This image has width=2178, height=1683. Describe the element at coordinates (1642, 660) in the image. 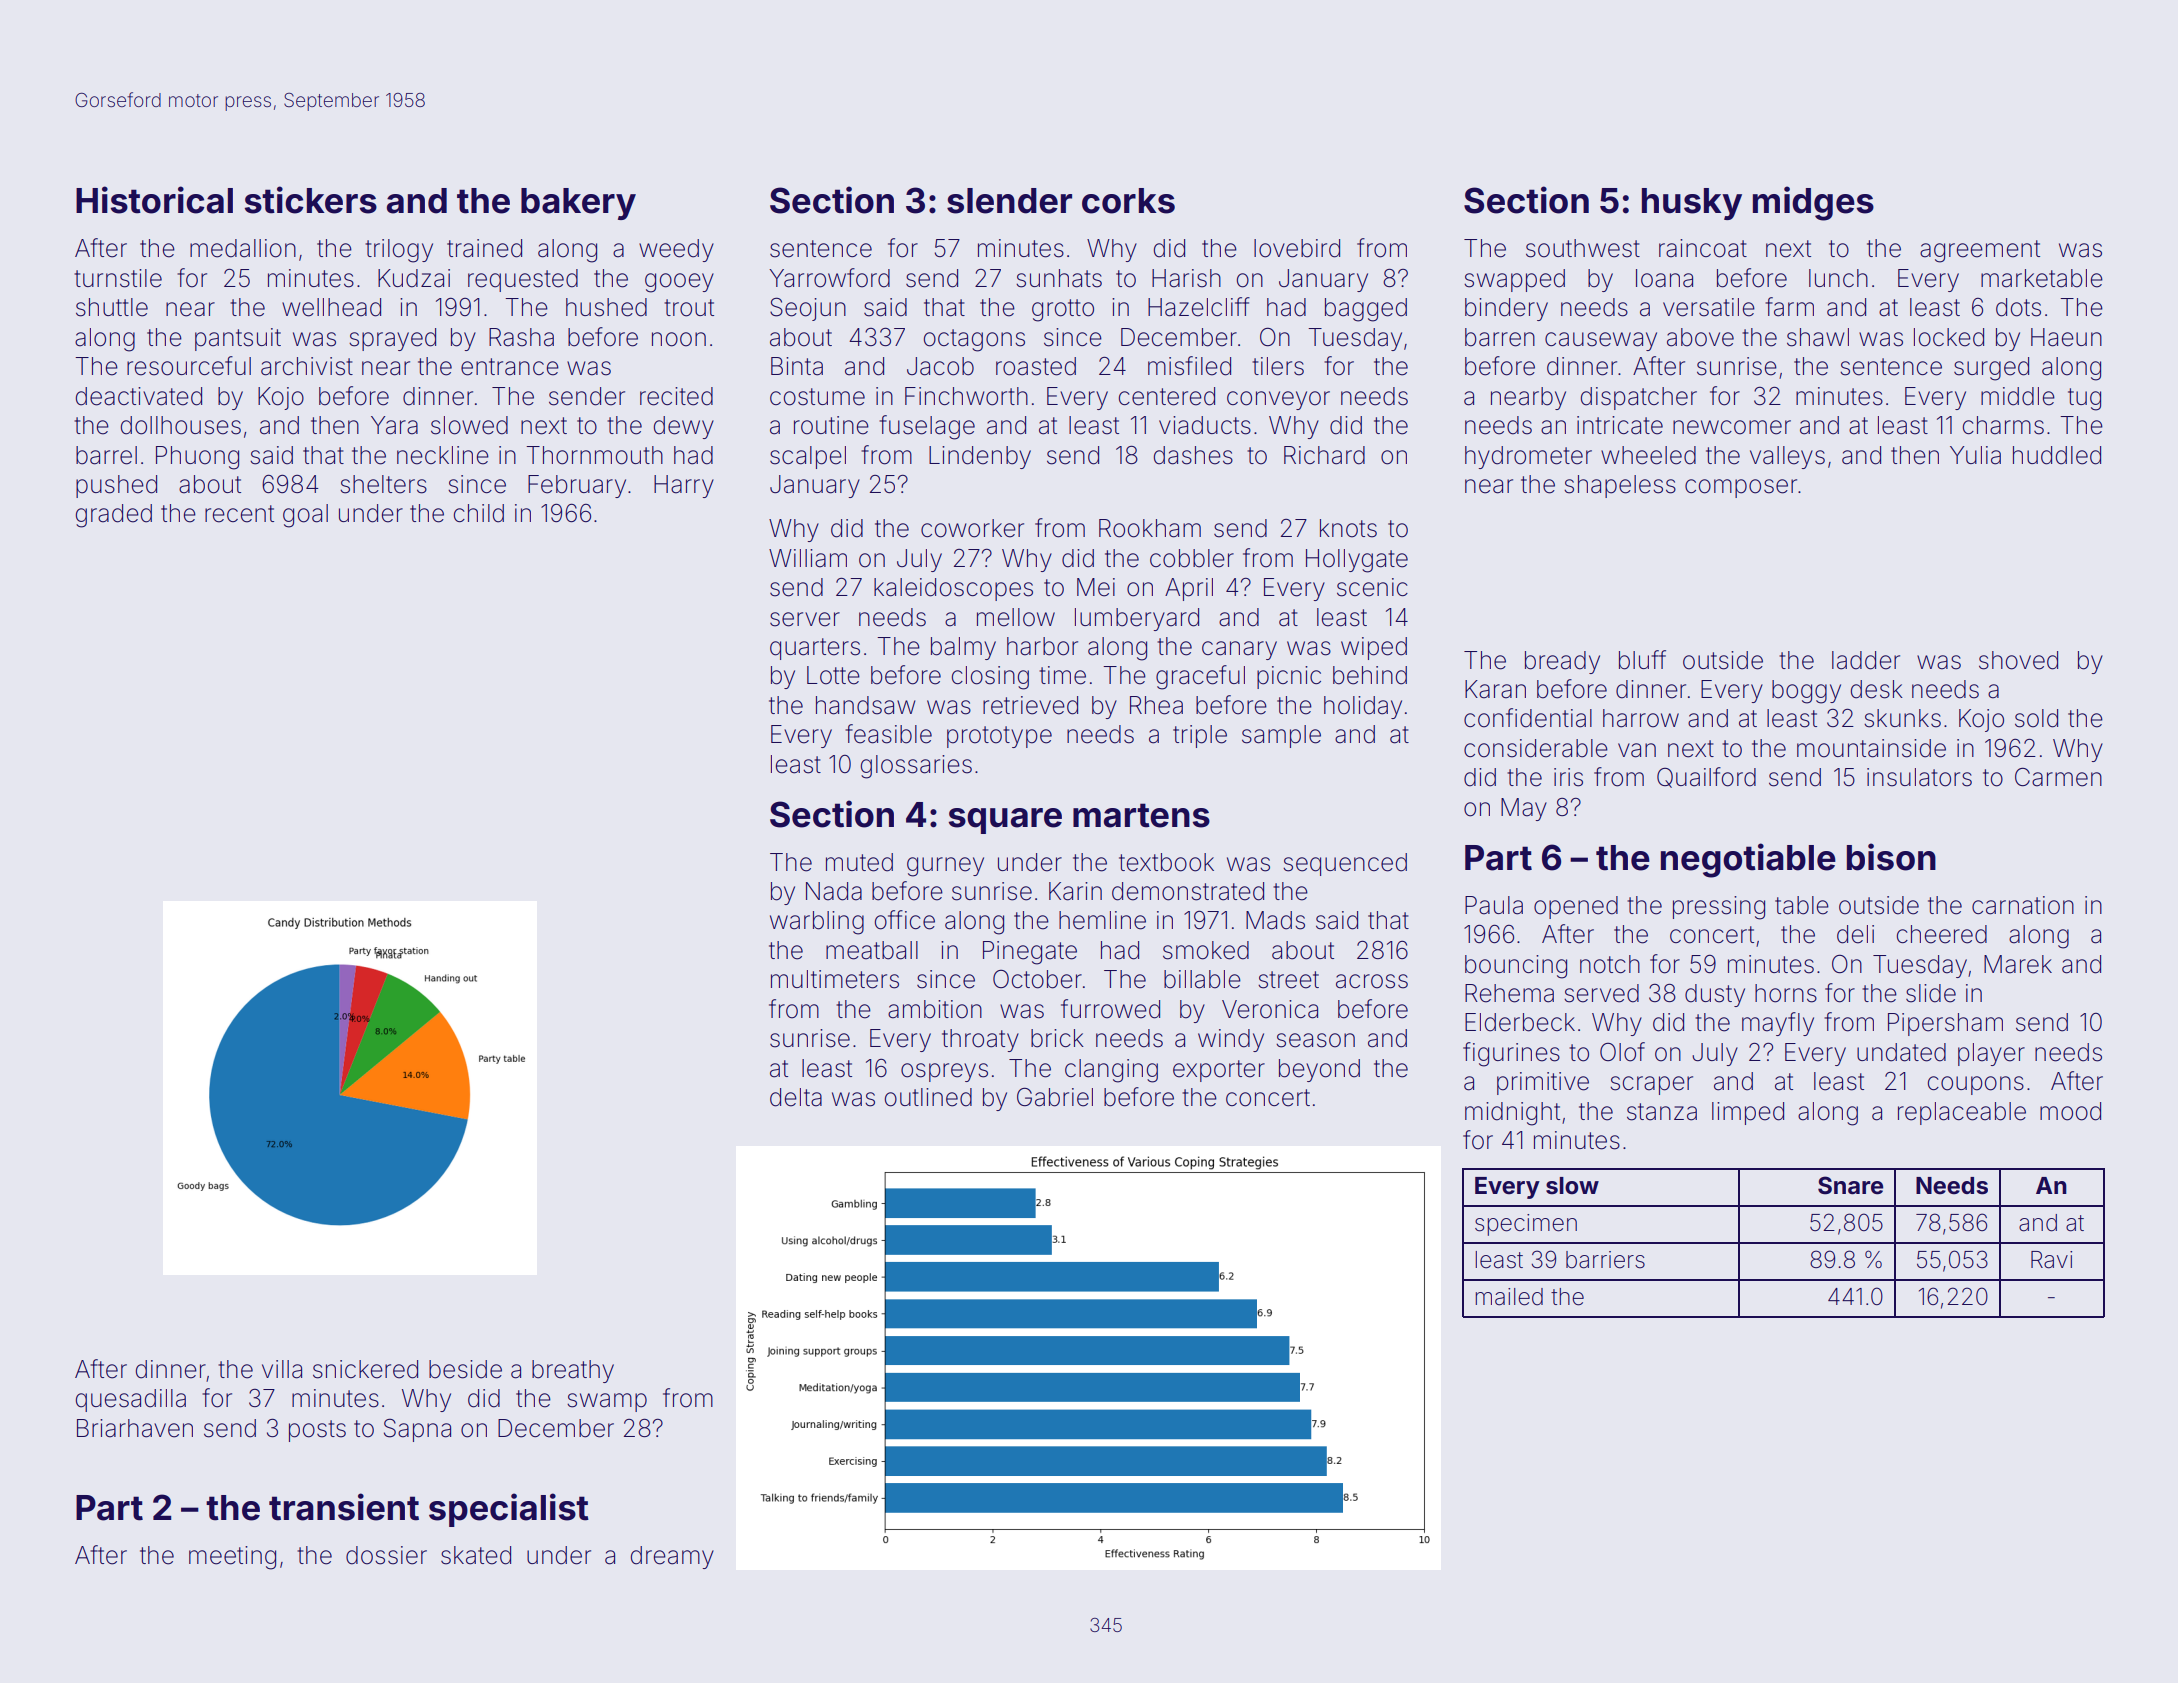

I see `bluff` at that location.
